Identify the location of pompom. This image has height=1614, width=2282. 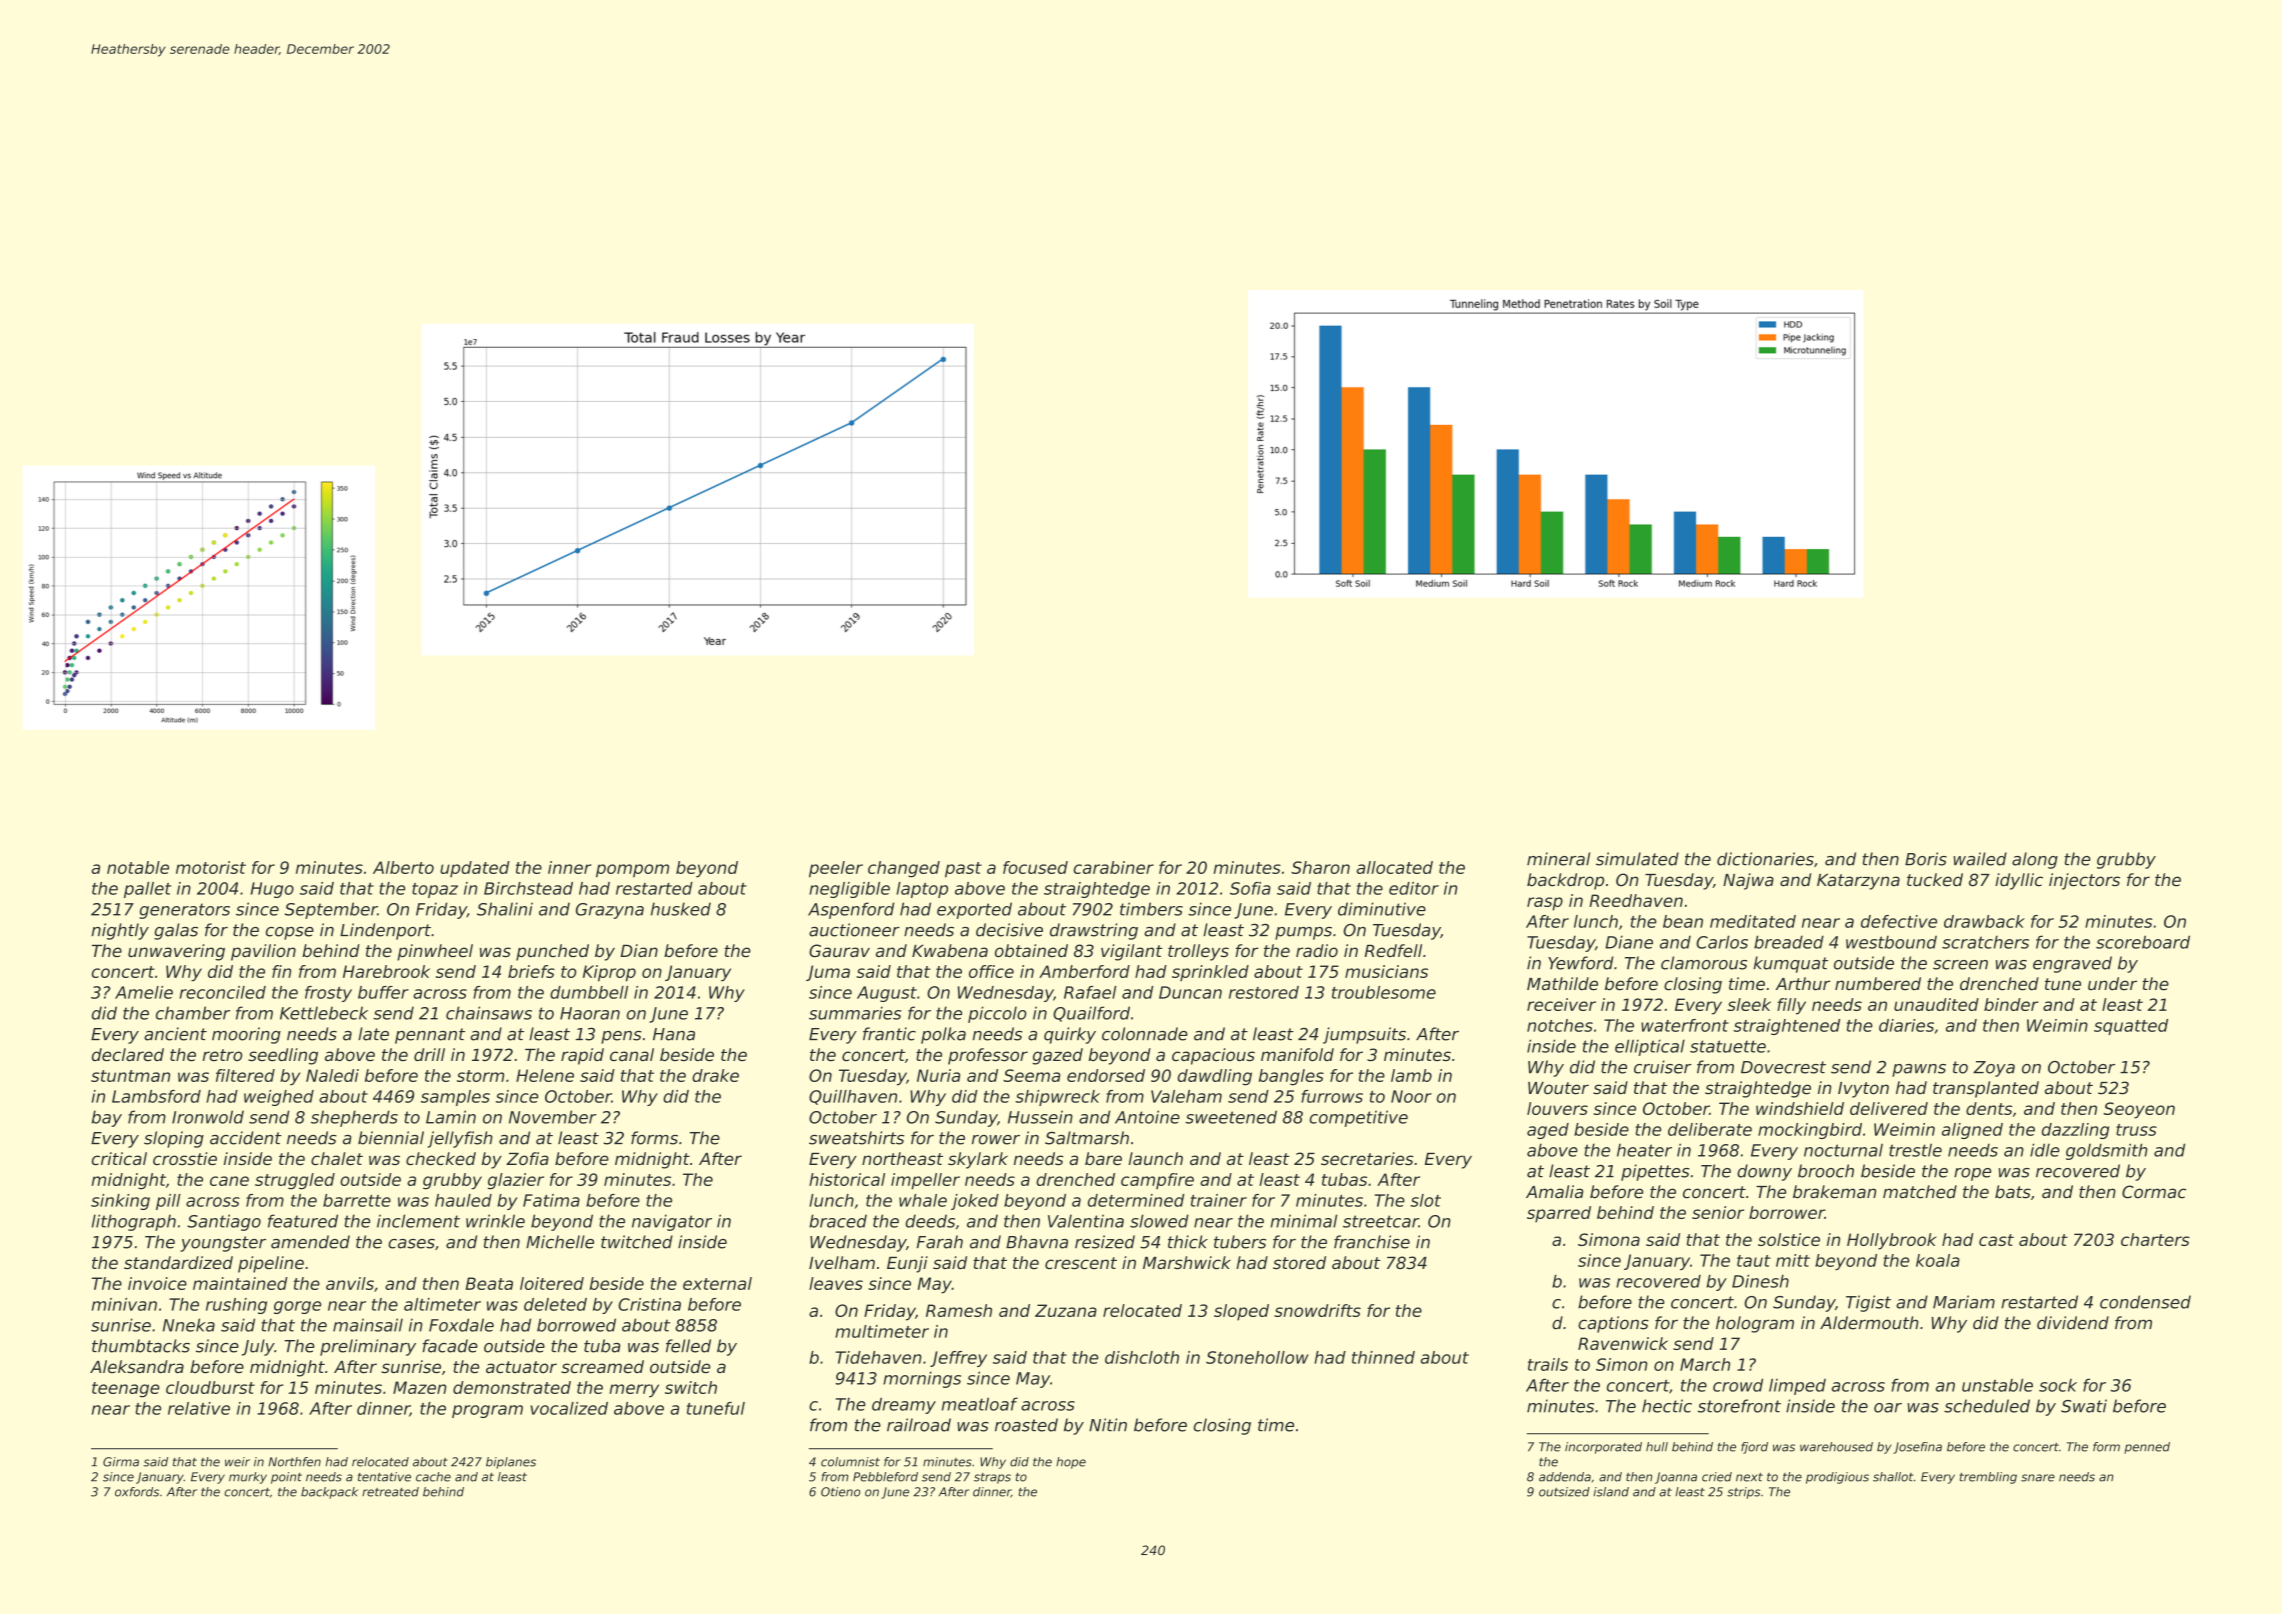
(632, 871).
